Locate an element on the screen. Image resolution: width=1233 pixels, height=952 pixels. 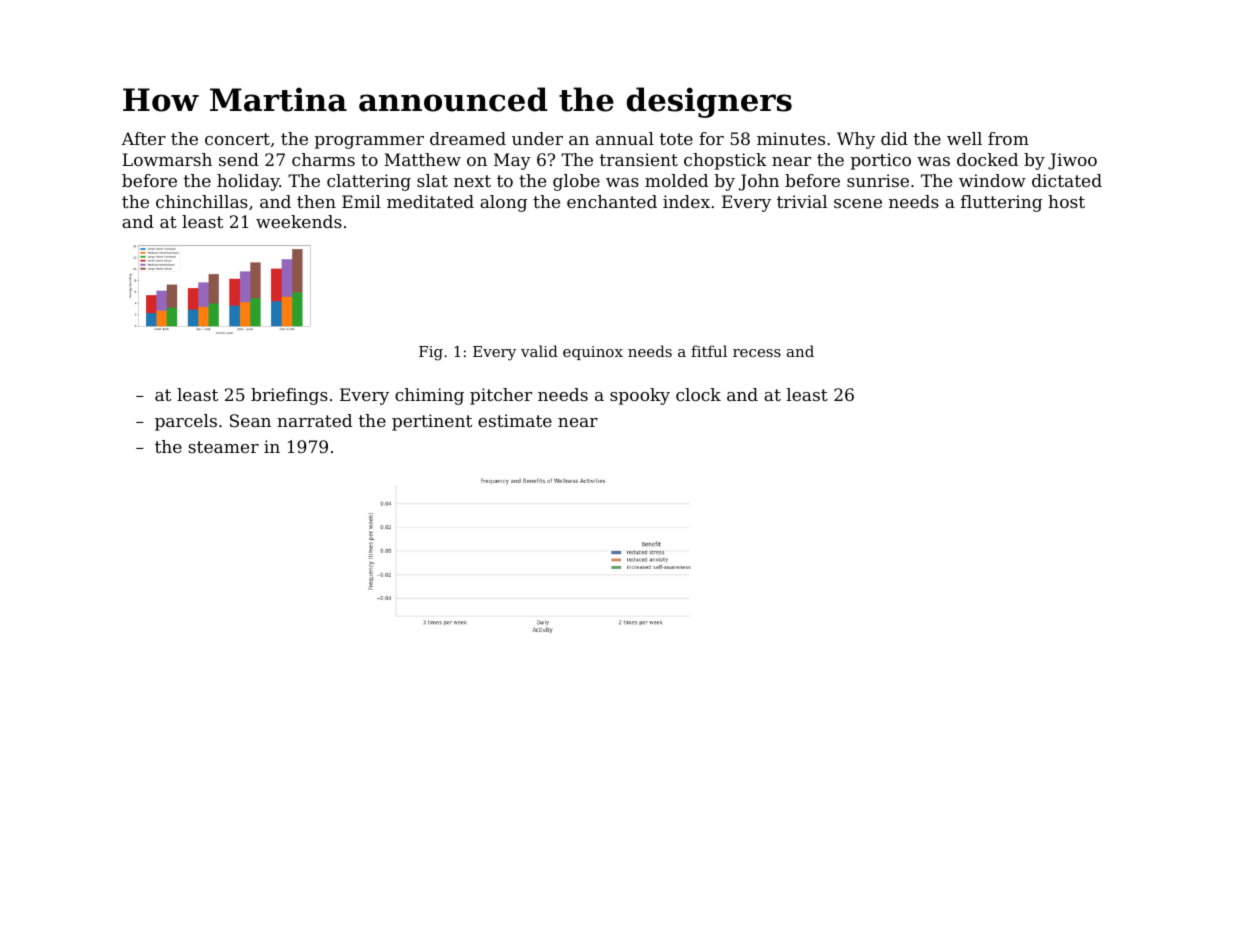
concert is located at coordinates (237, 139).
